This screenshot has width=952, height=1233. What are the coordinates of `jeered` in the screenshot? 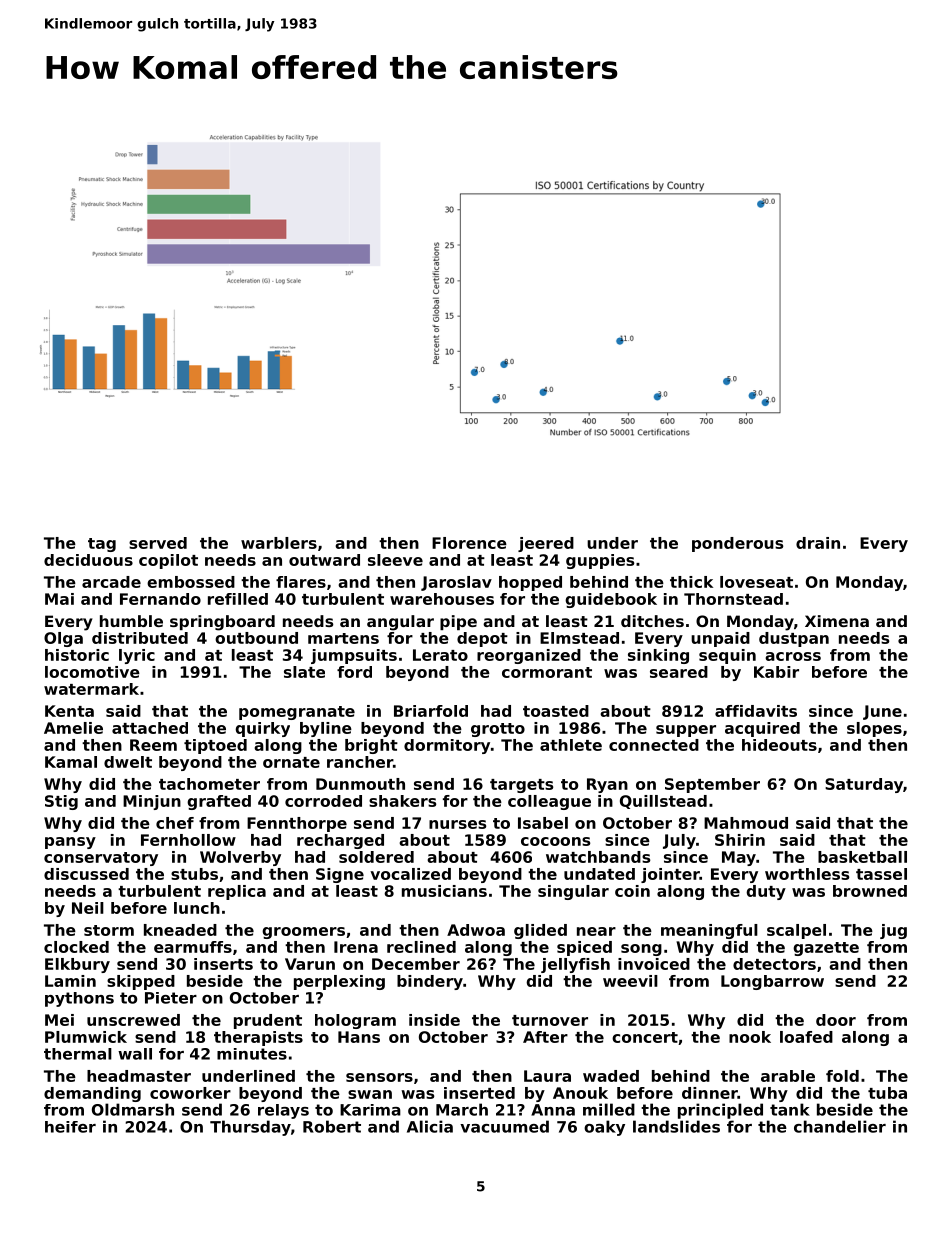 It's located at (546, 544).
